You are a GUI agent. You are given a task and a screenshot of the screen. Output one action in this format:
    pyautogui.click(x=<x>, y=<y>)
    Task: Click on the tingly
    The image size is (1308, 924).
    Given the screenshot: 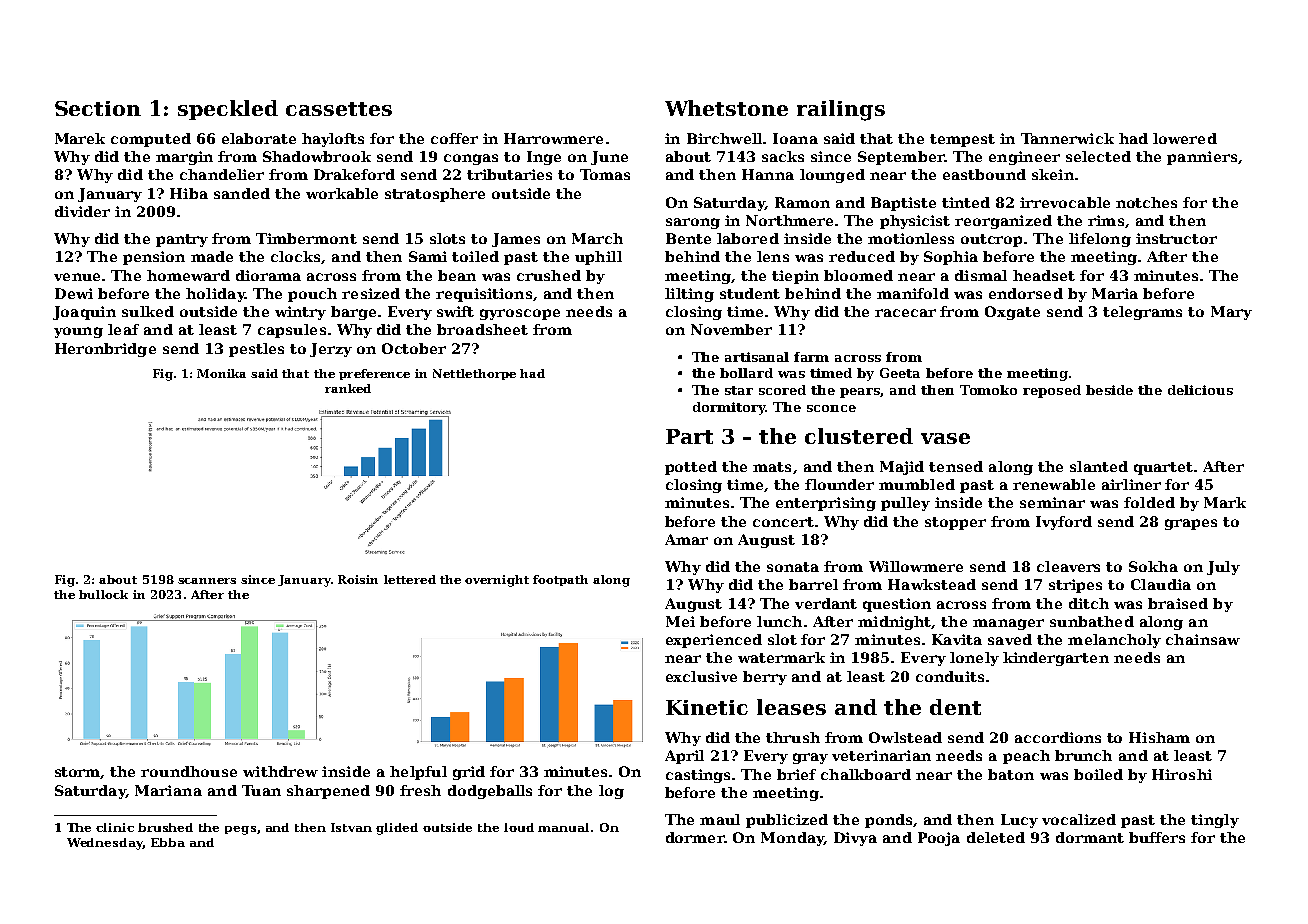 What is the action you would take?
    pyautogui.click(x=1215, y=821)
